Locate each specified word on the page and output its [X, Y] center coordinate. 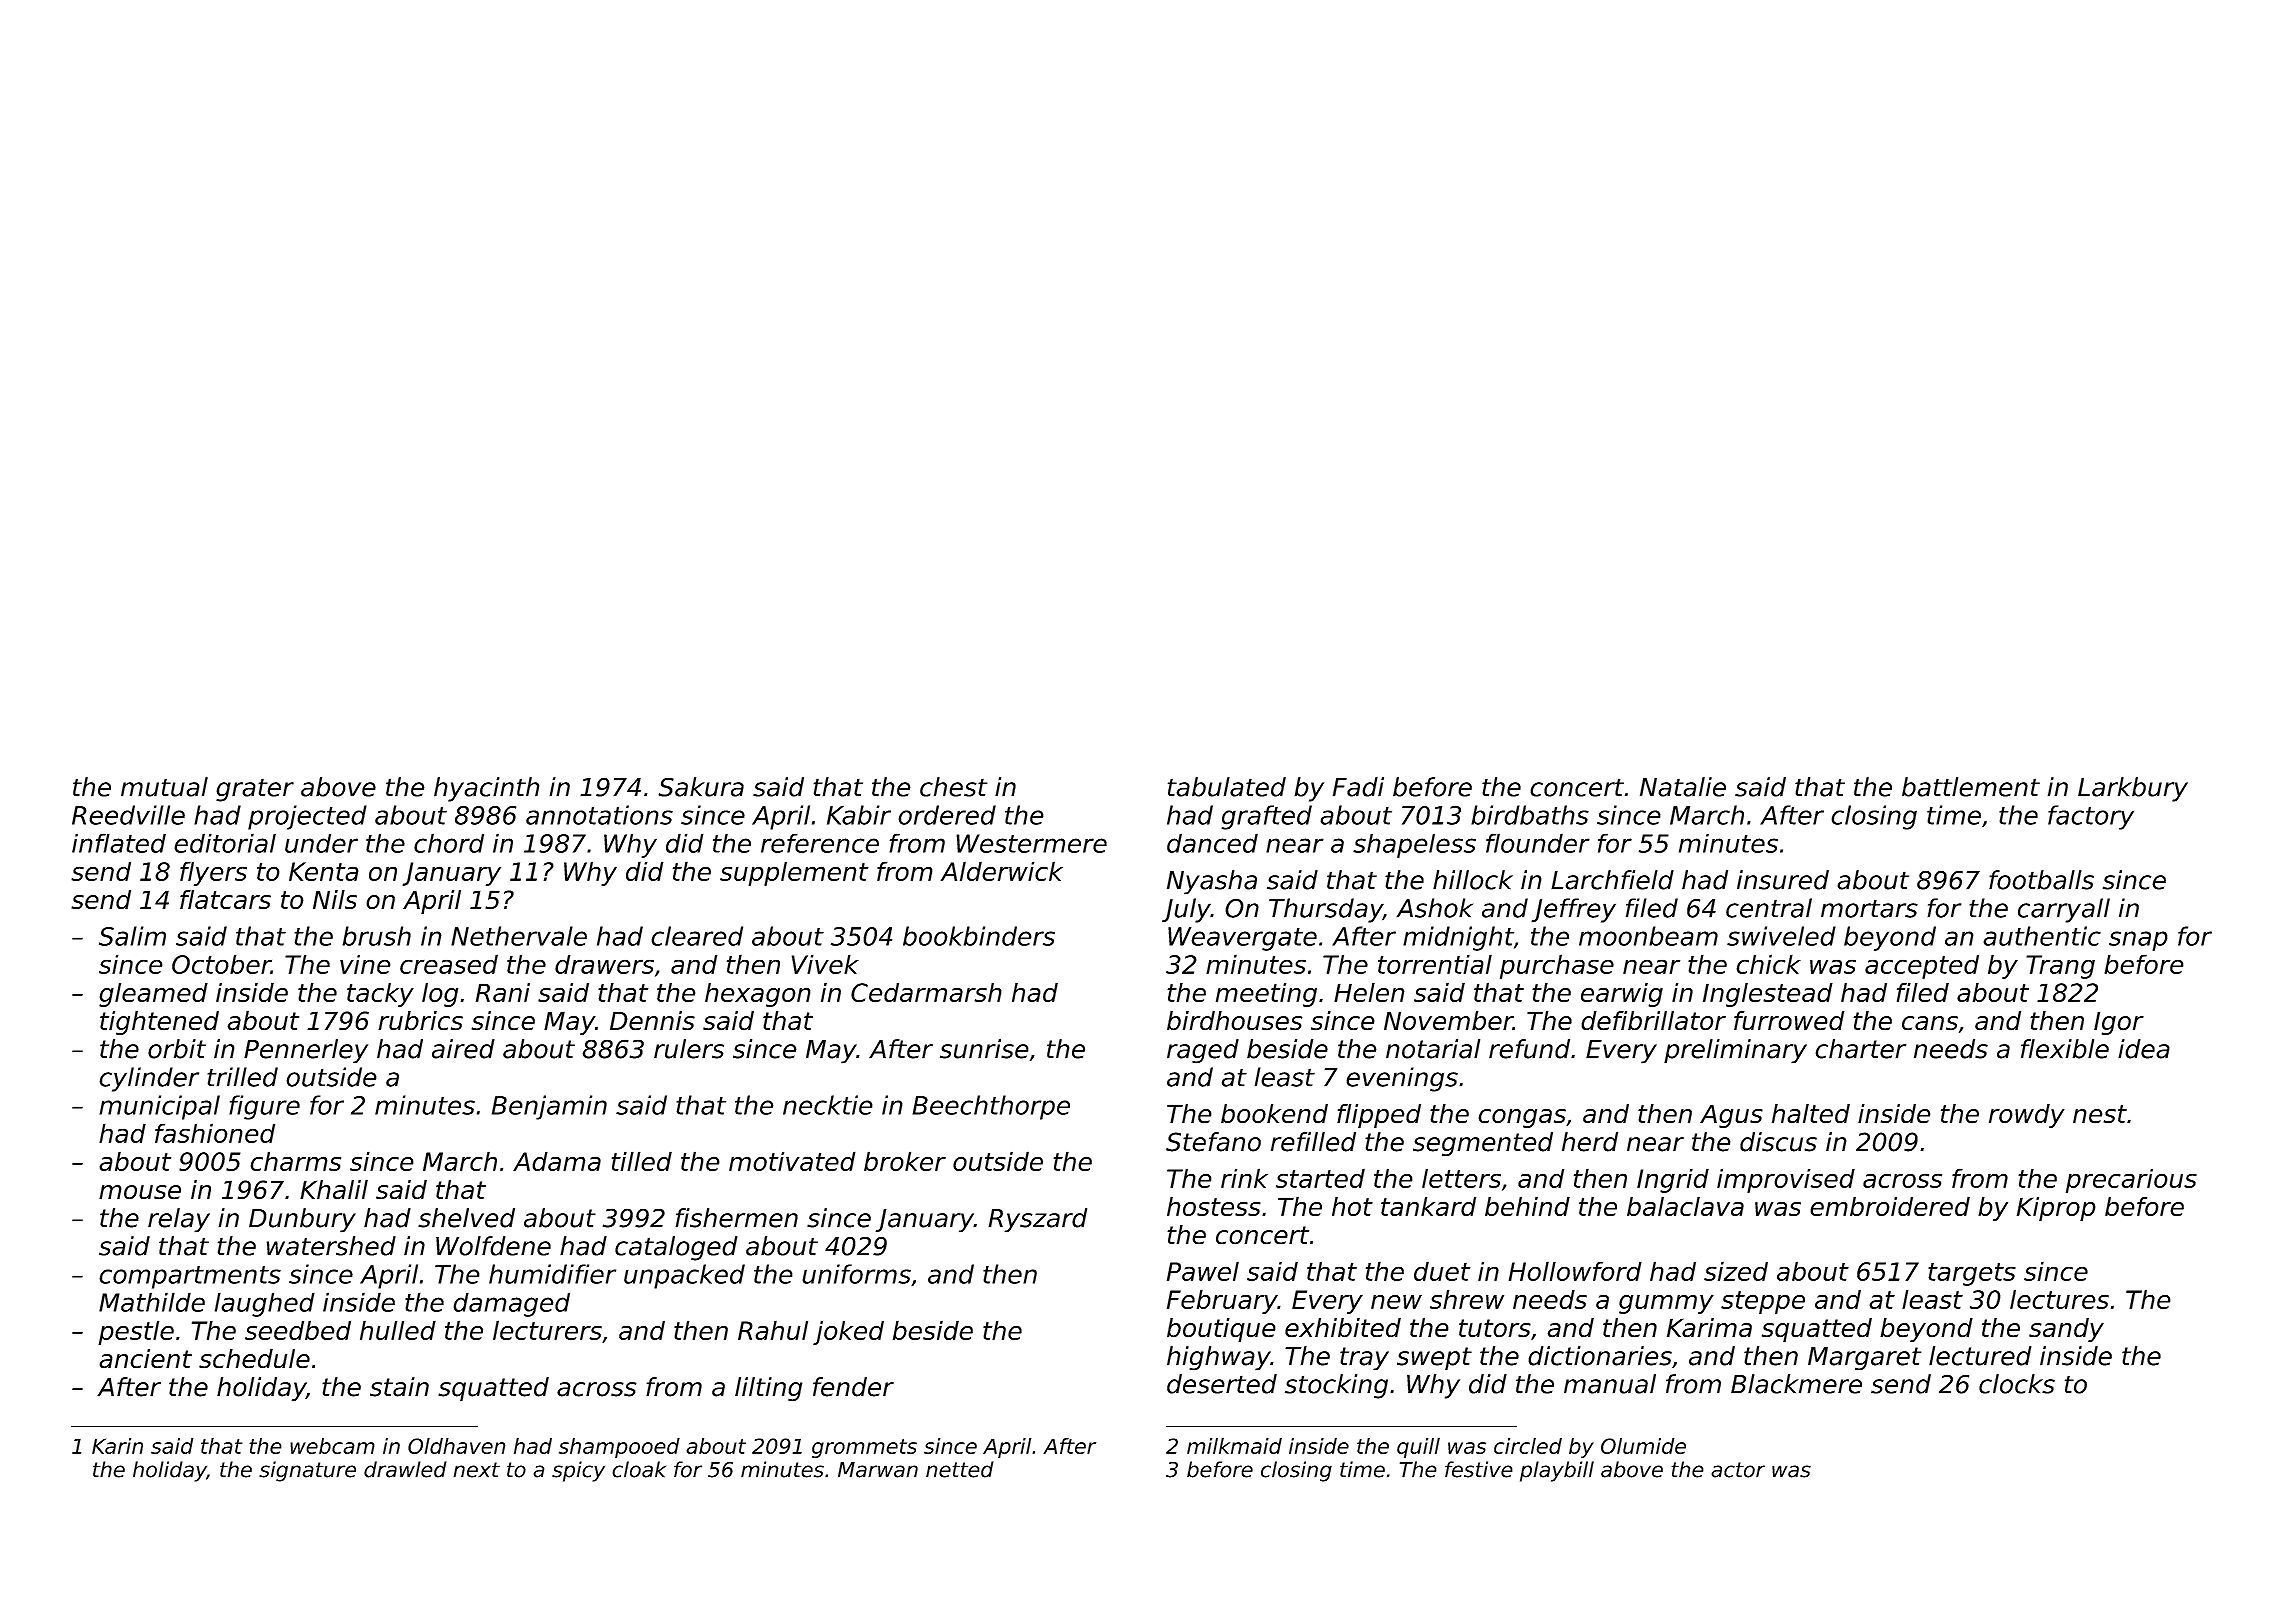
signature [307, 1471]
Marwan [878, 1470]
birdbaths [1530, 815]
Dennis [652, 1021]
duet [1442, 1271]
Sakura [701, 787]
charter [1860, 1049]
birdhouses [1234, 1021]
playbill [1557, 1471]
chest [954, 787]
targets [1972, 1274]
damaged [511, 1304]
